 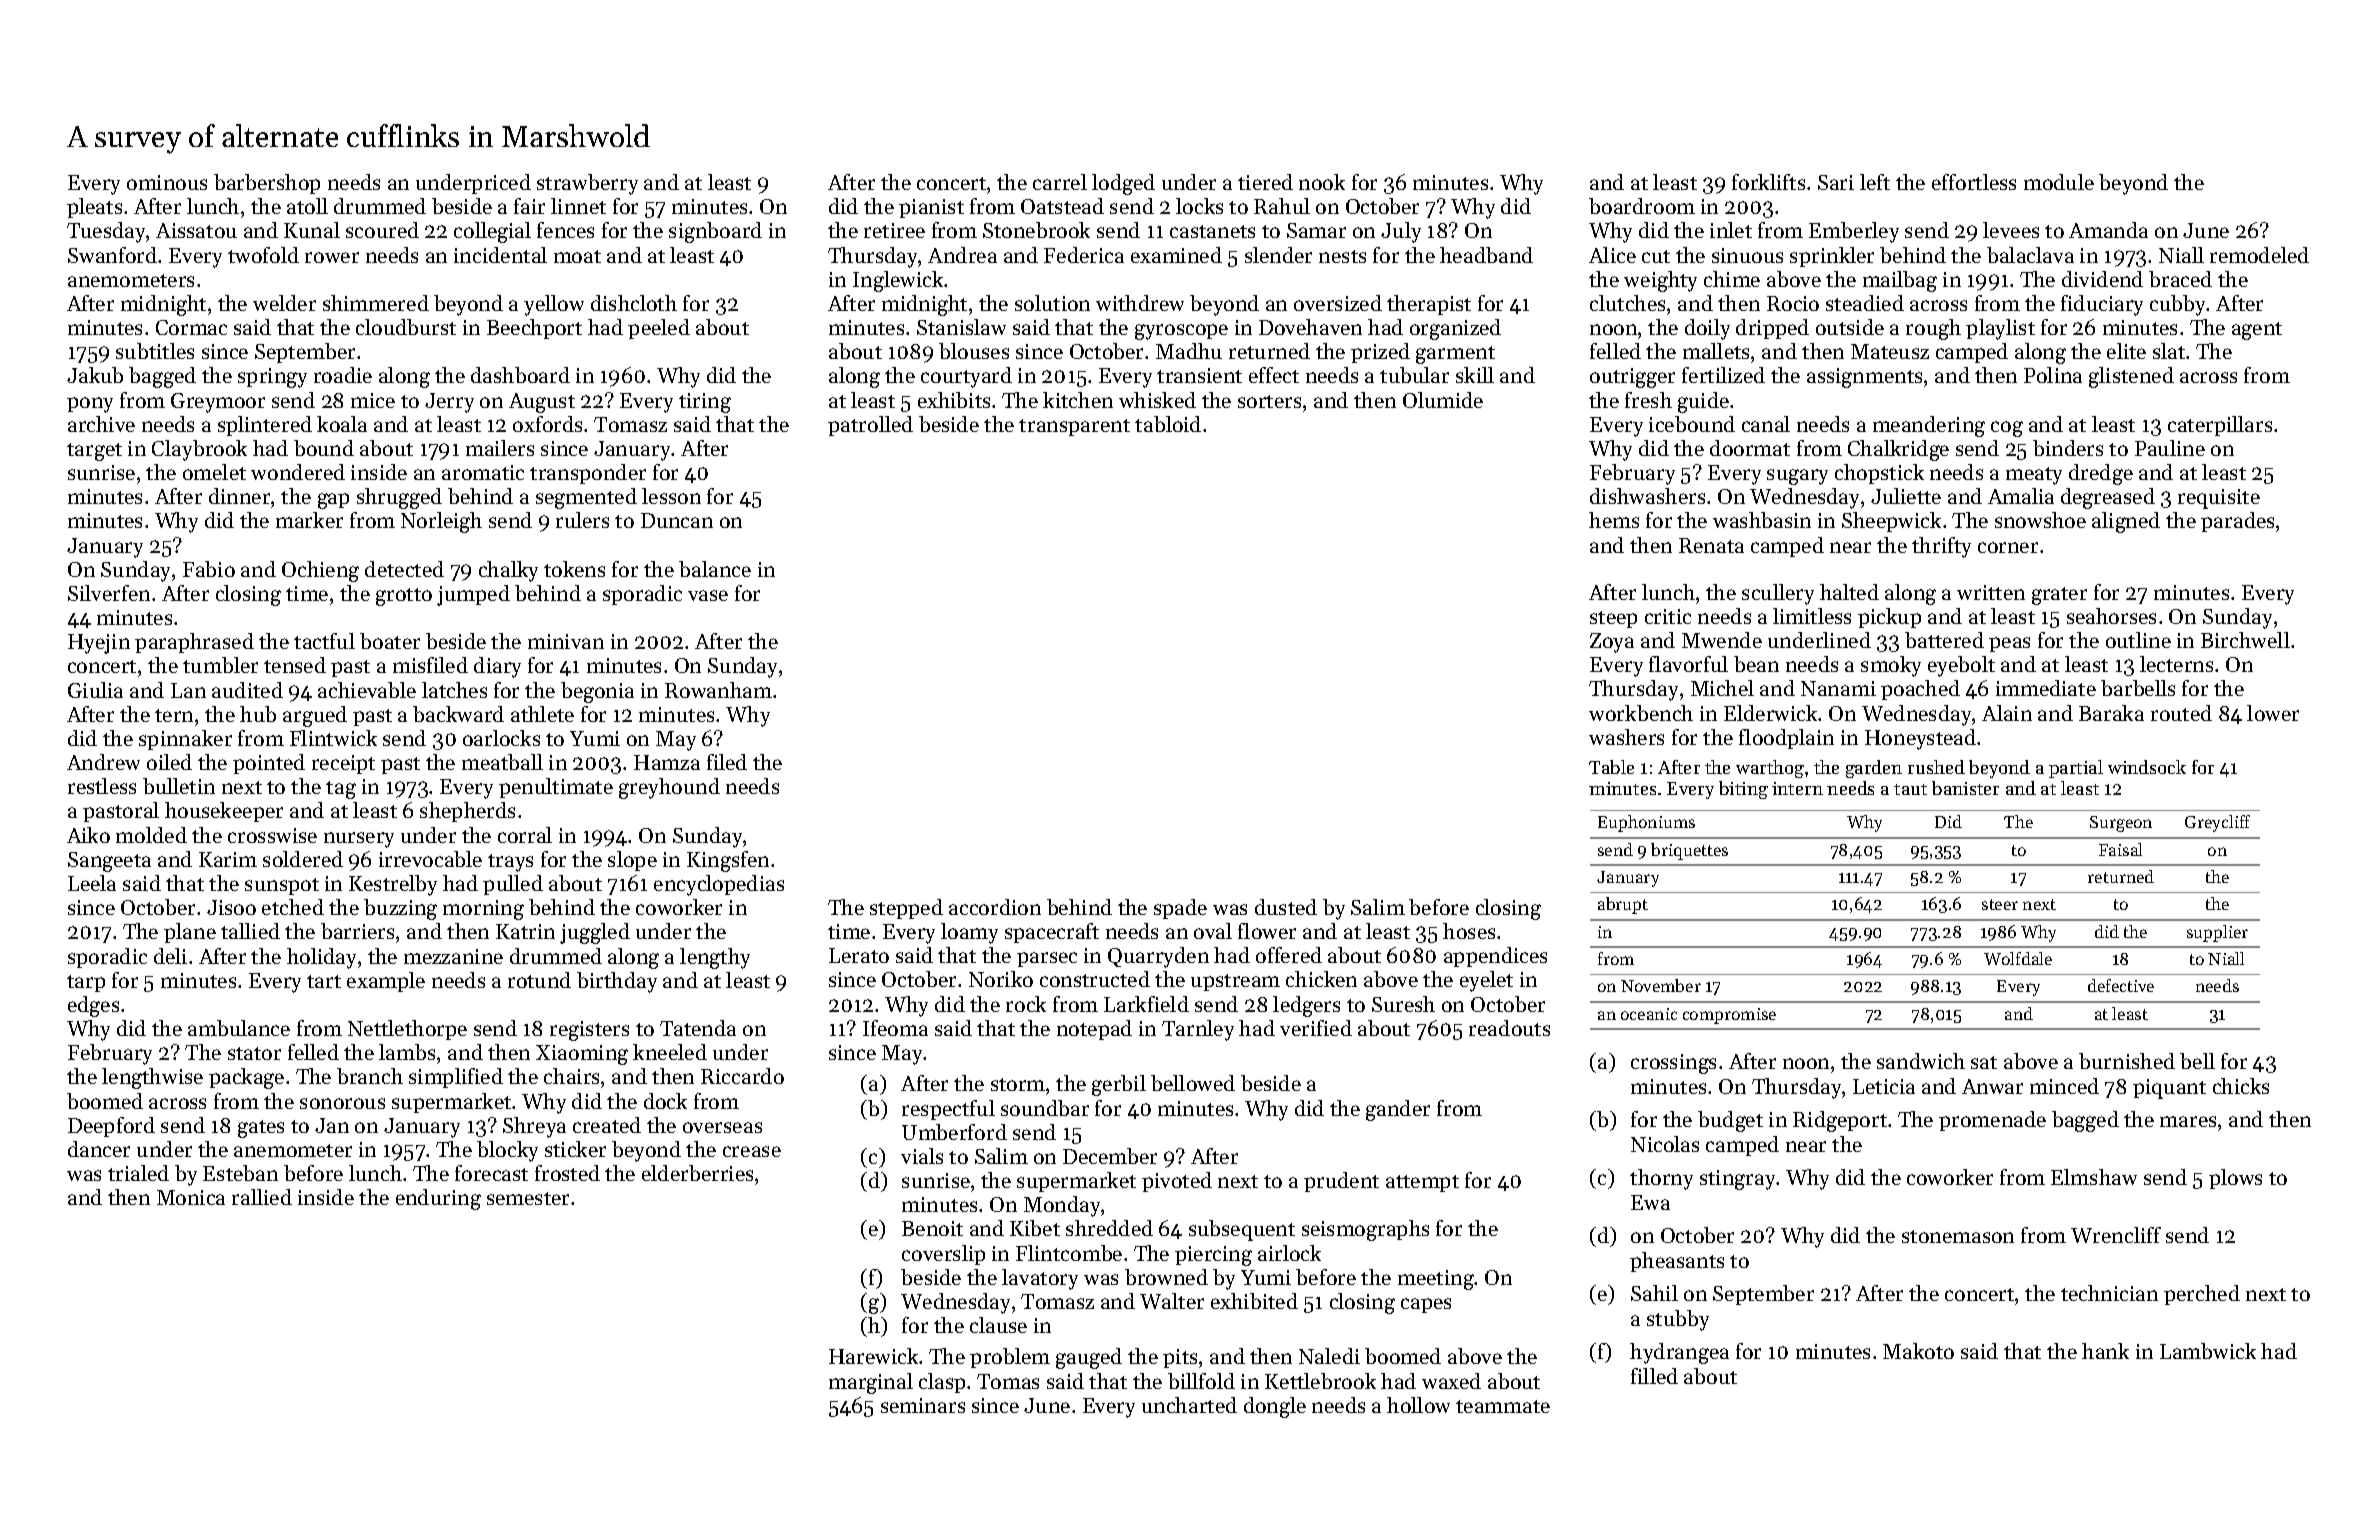 I want to click on seminars, so click(x=923, y=1405).
